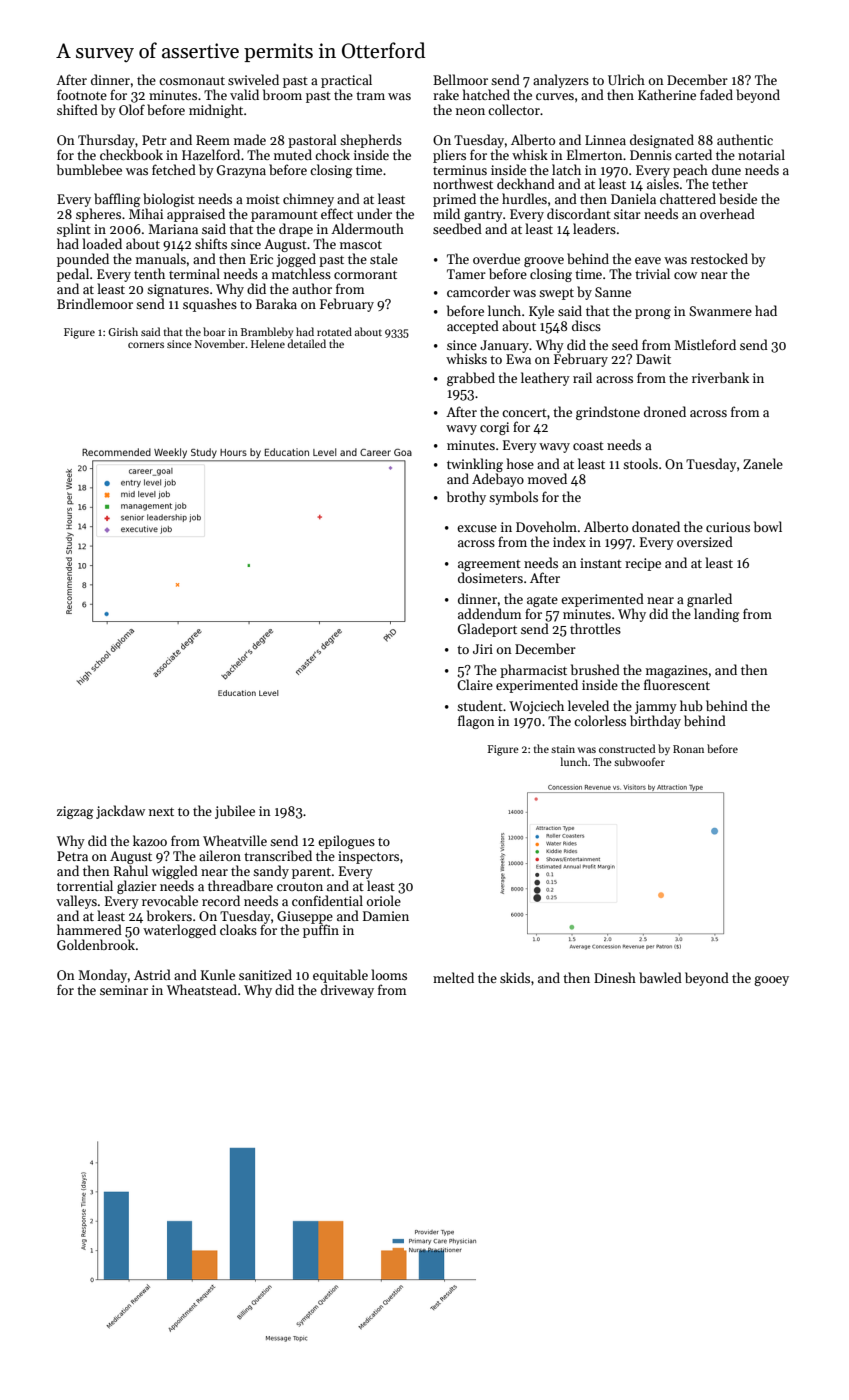 The height and width of the page is (1400, 849). Describe the element at coordinates (626, 79) in the page. I see `Ulrich` at that location.
